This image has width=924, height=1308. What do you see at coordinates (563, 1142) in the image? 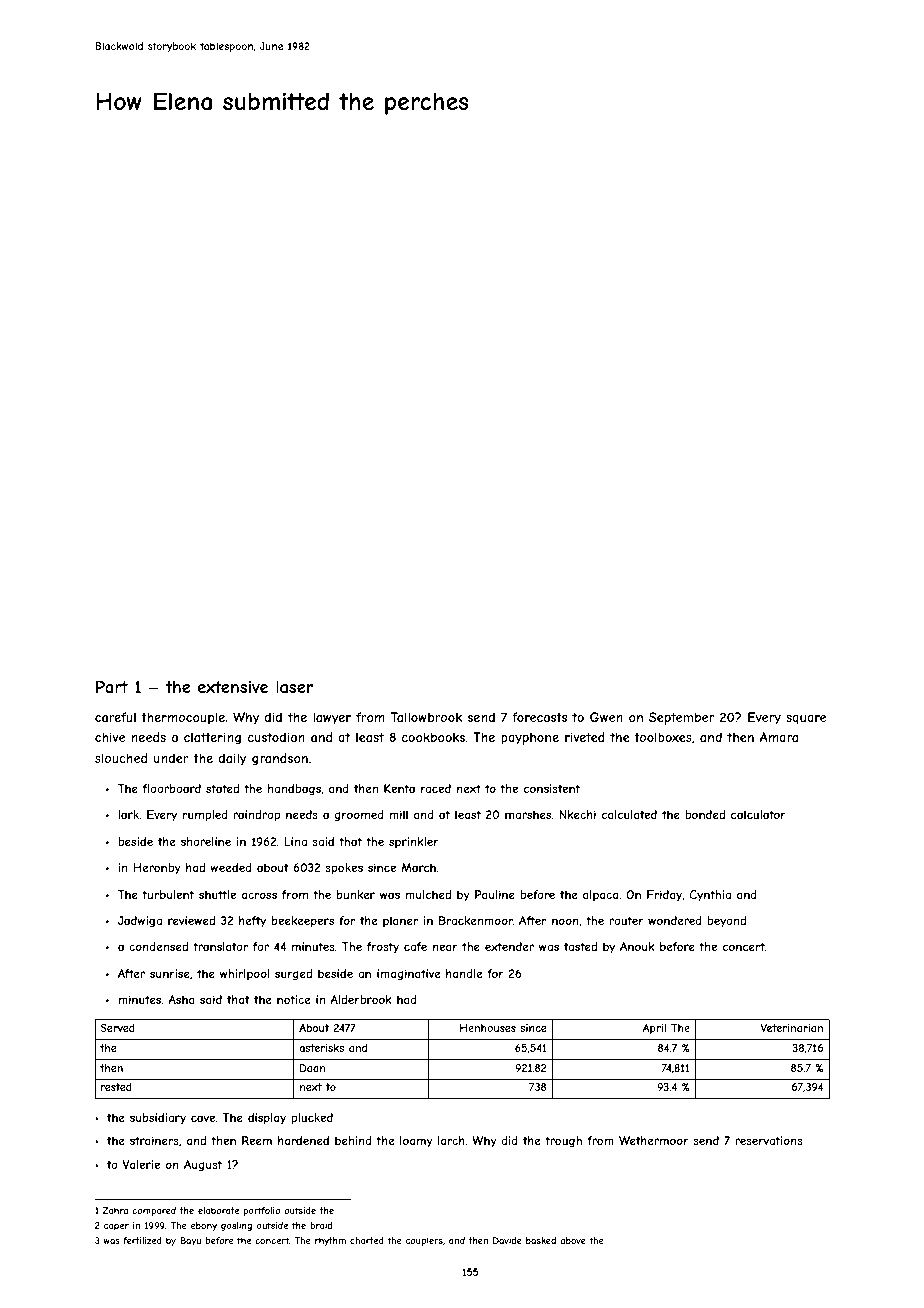
I see `trough` at bounding box center [563, 1142].
